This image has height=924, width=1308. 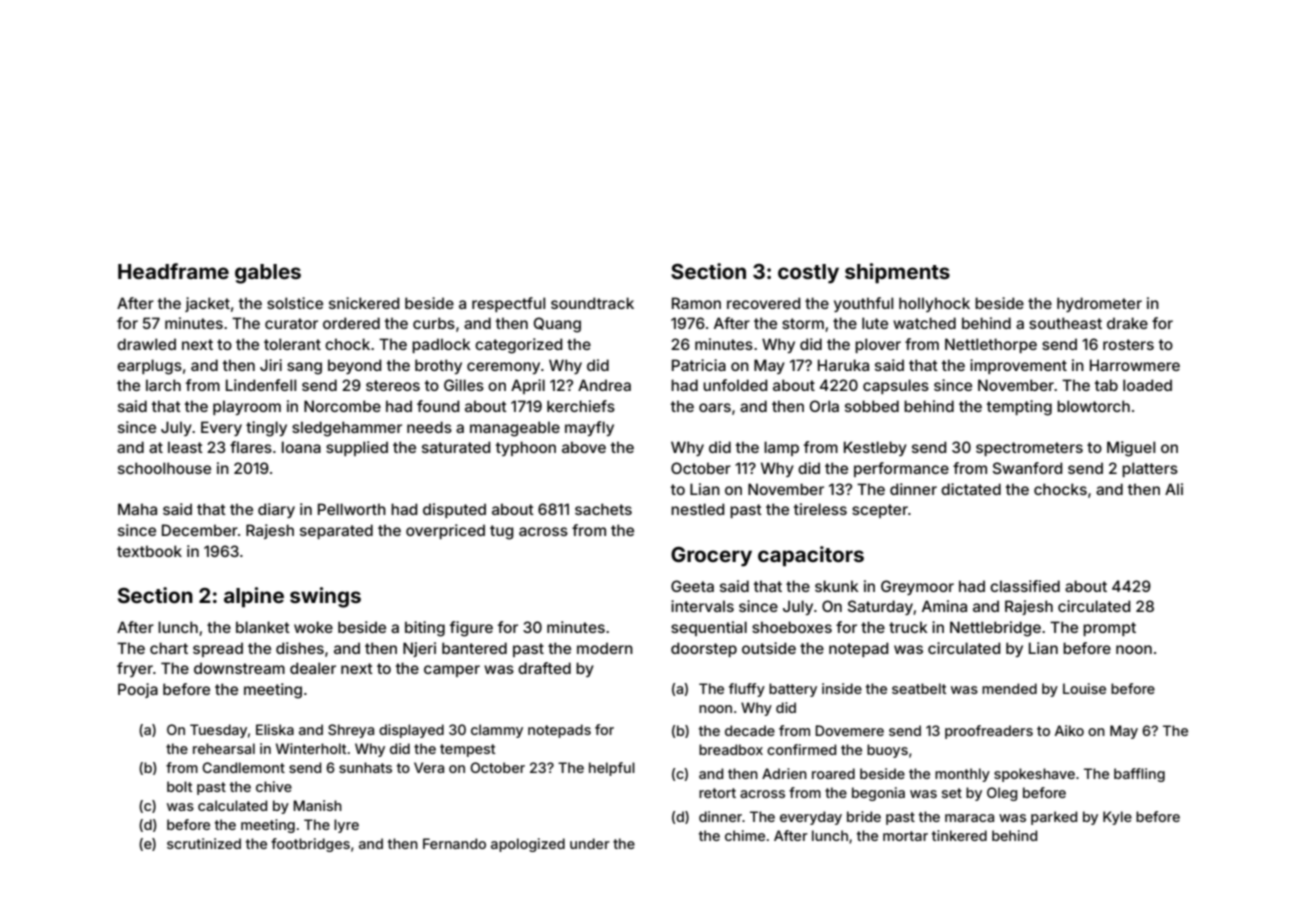 What do you see at coordinates (204, 843) in the image?
I see `scrutinized` at bounding box center [204, 843].
